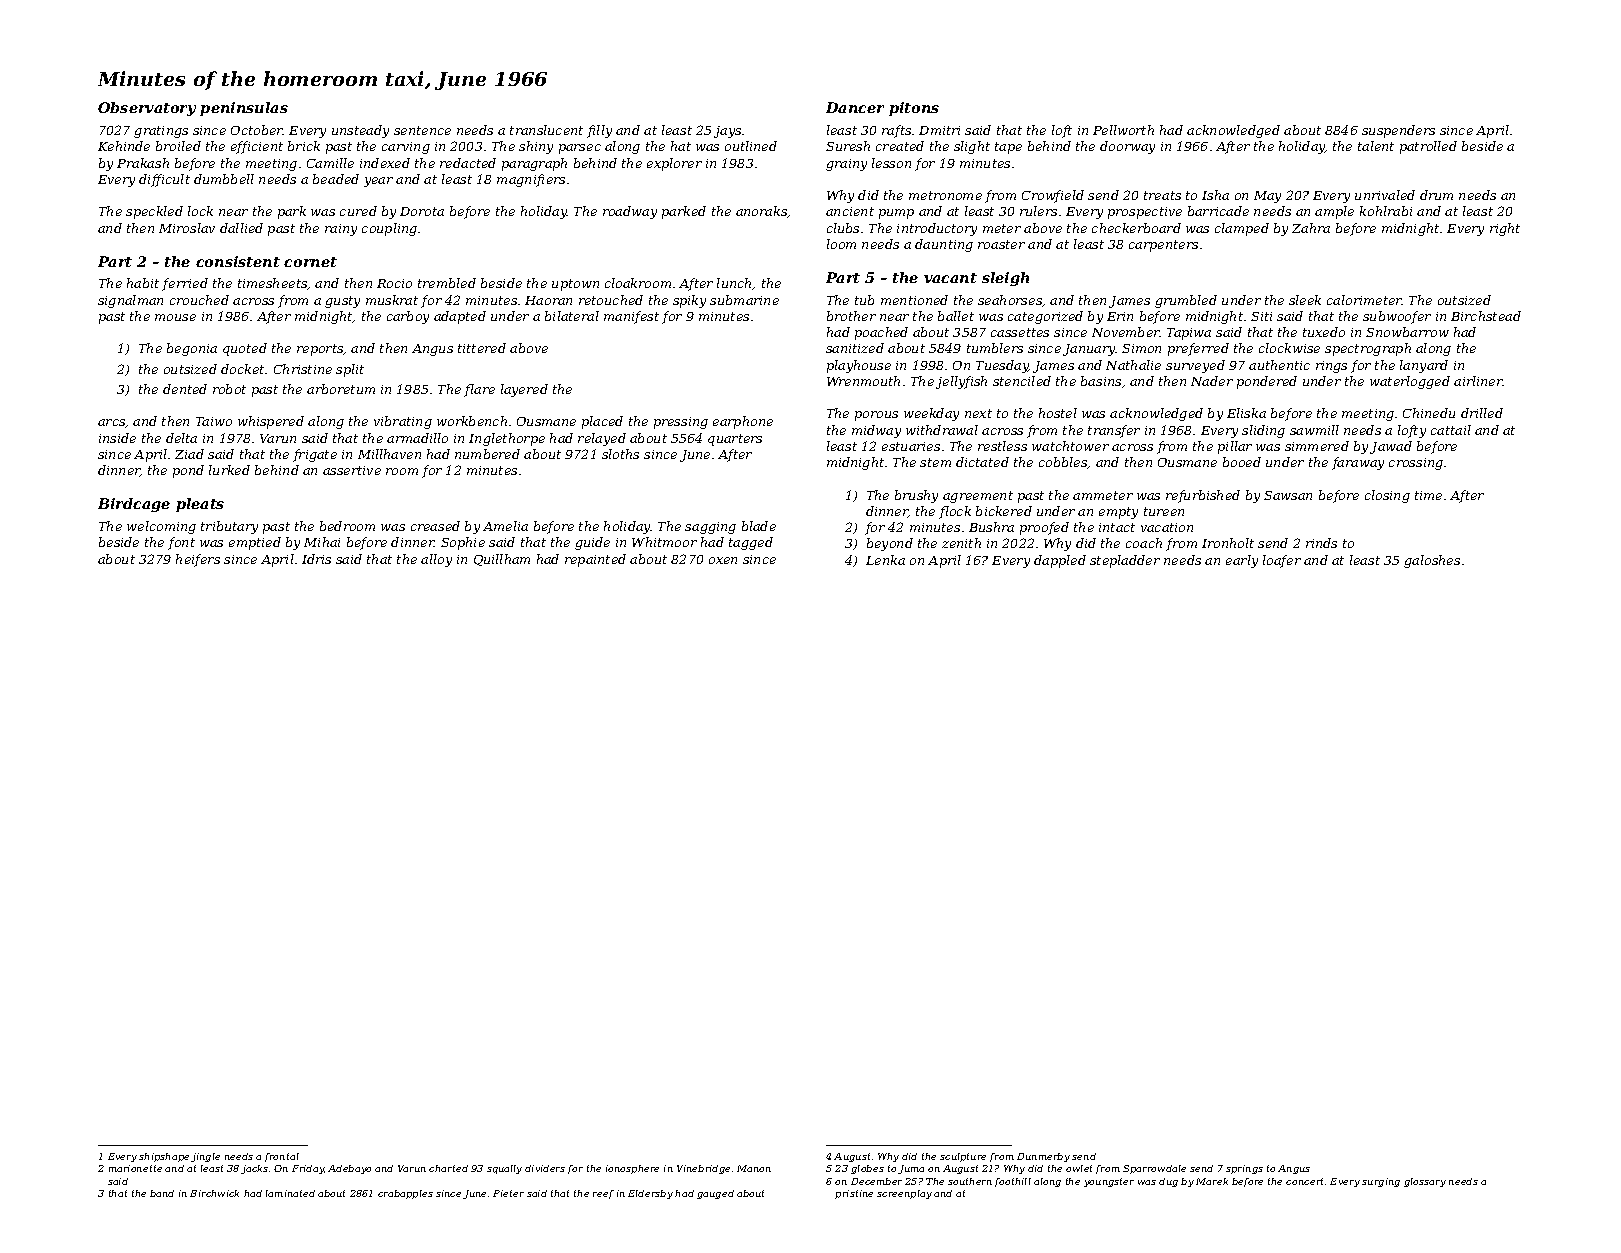 The width and height of the screenshot is (1621, 1253). I want to click on alloy, so click(436, 560).
